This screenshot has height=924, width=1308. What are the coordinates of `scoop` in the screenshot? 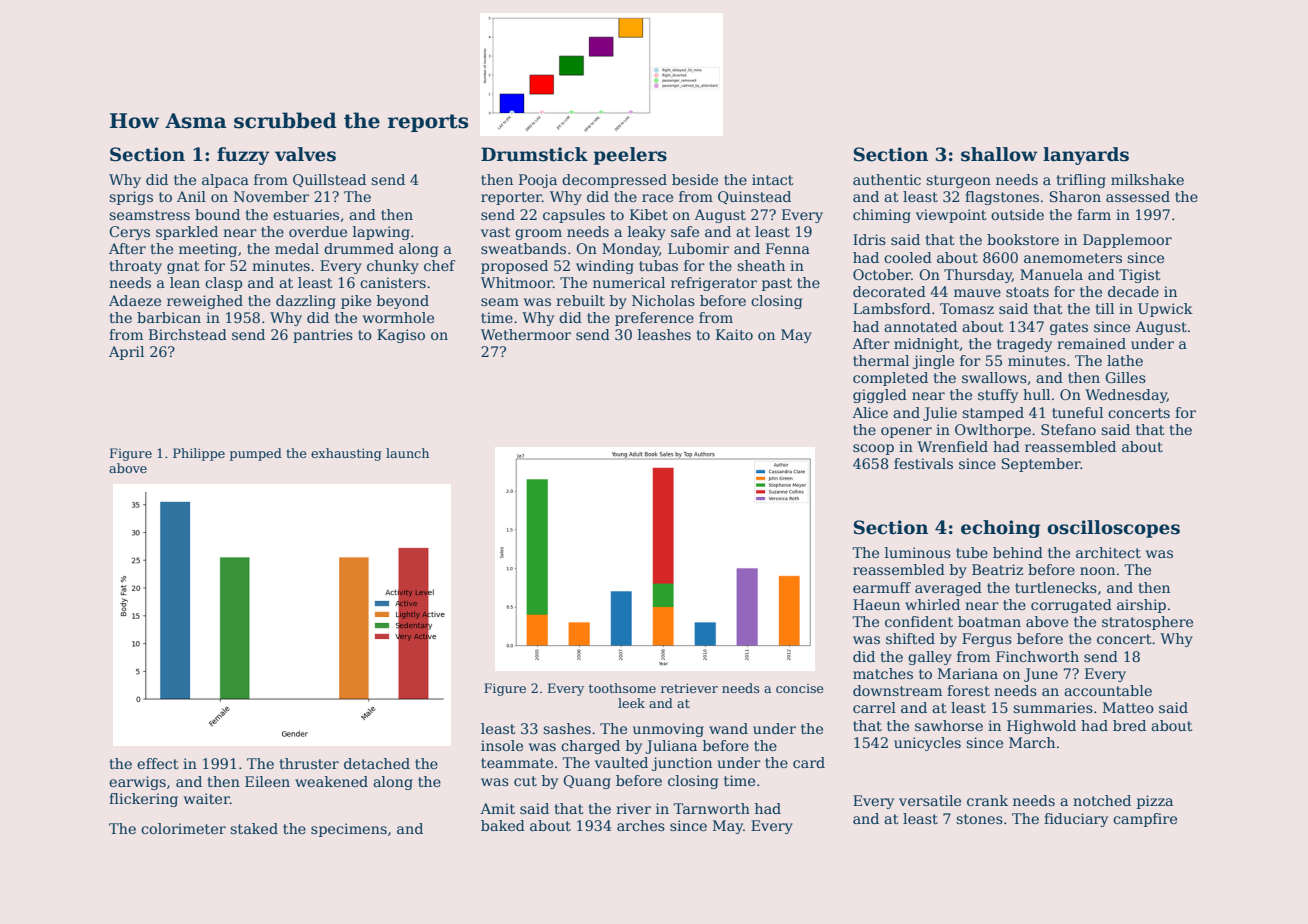 It's located at (873, 449).
